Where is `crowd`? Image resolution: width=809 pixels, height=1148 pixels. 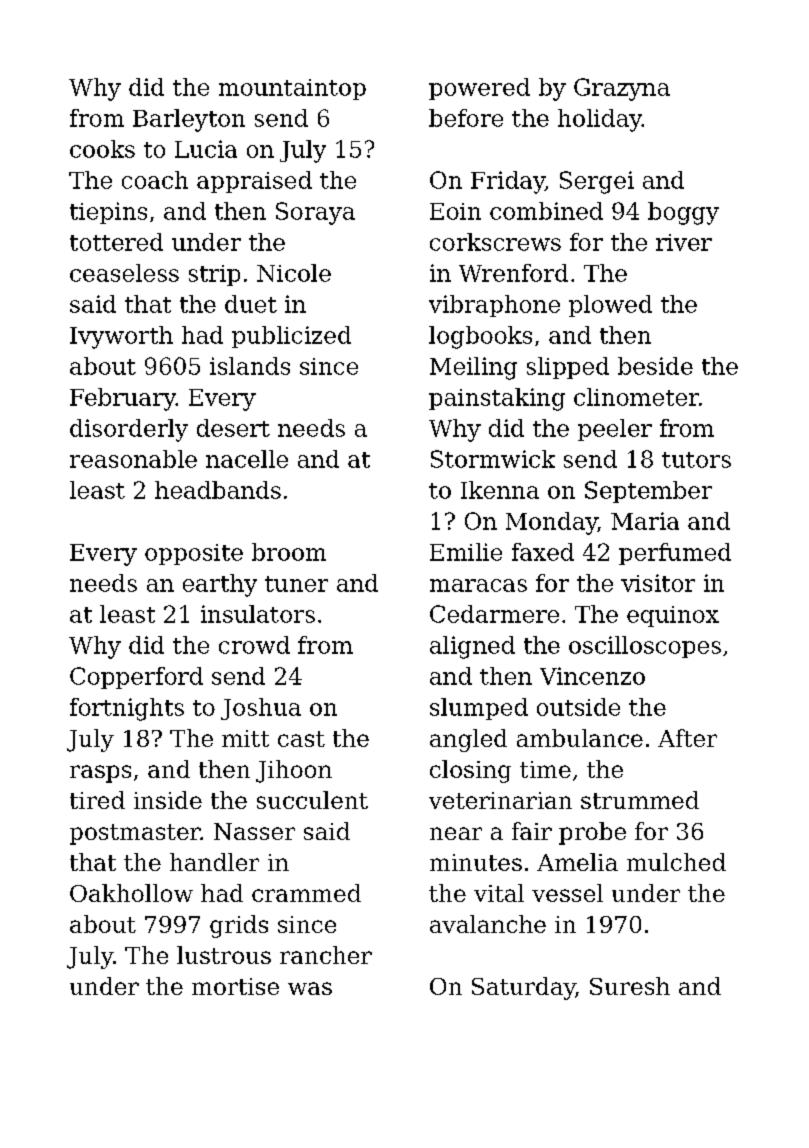
crowd is located at coordinates (254, 645).
